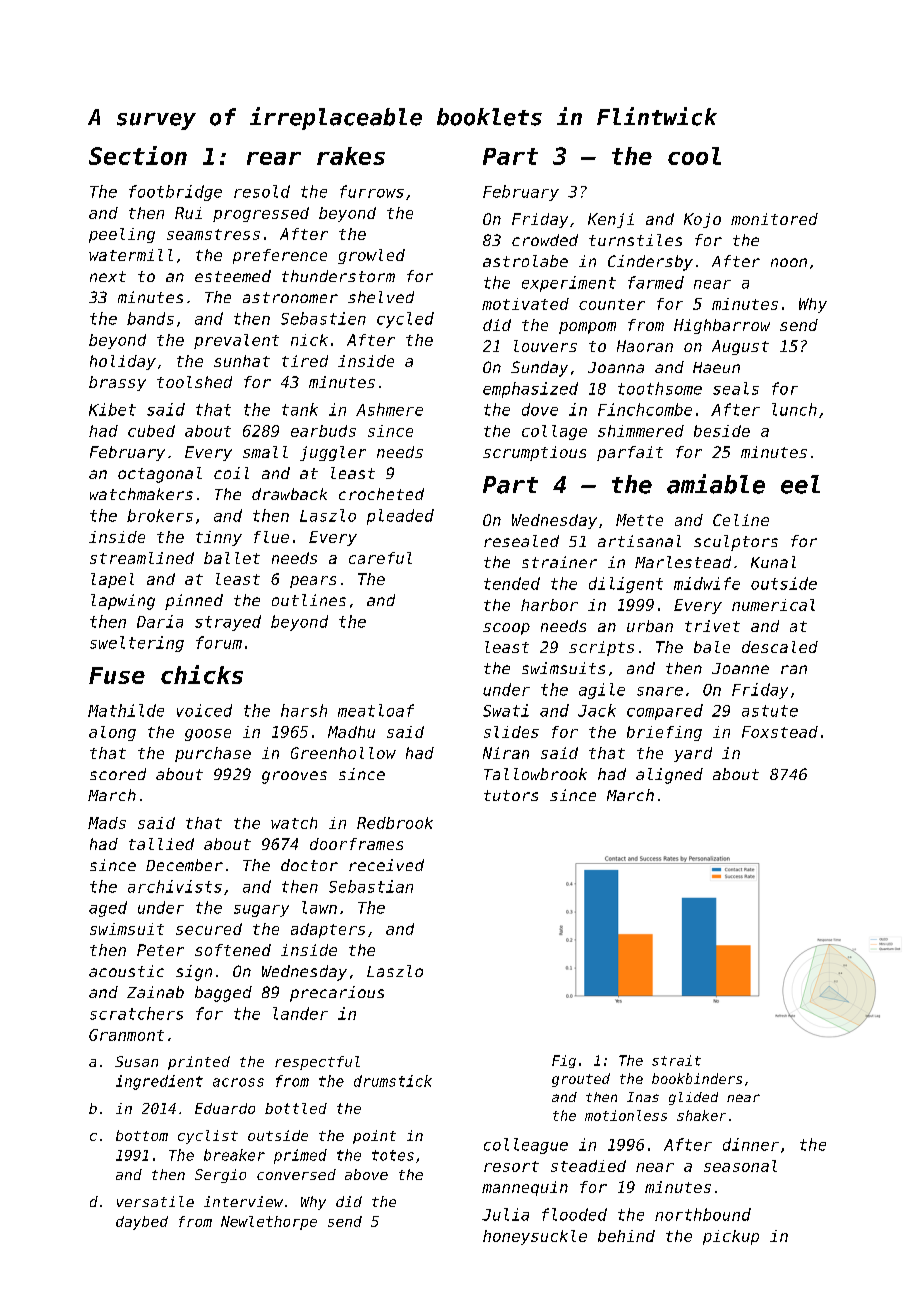 This screenshot has width=924, height=1308. I want to click on daybed, so click(142, 1223).
